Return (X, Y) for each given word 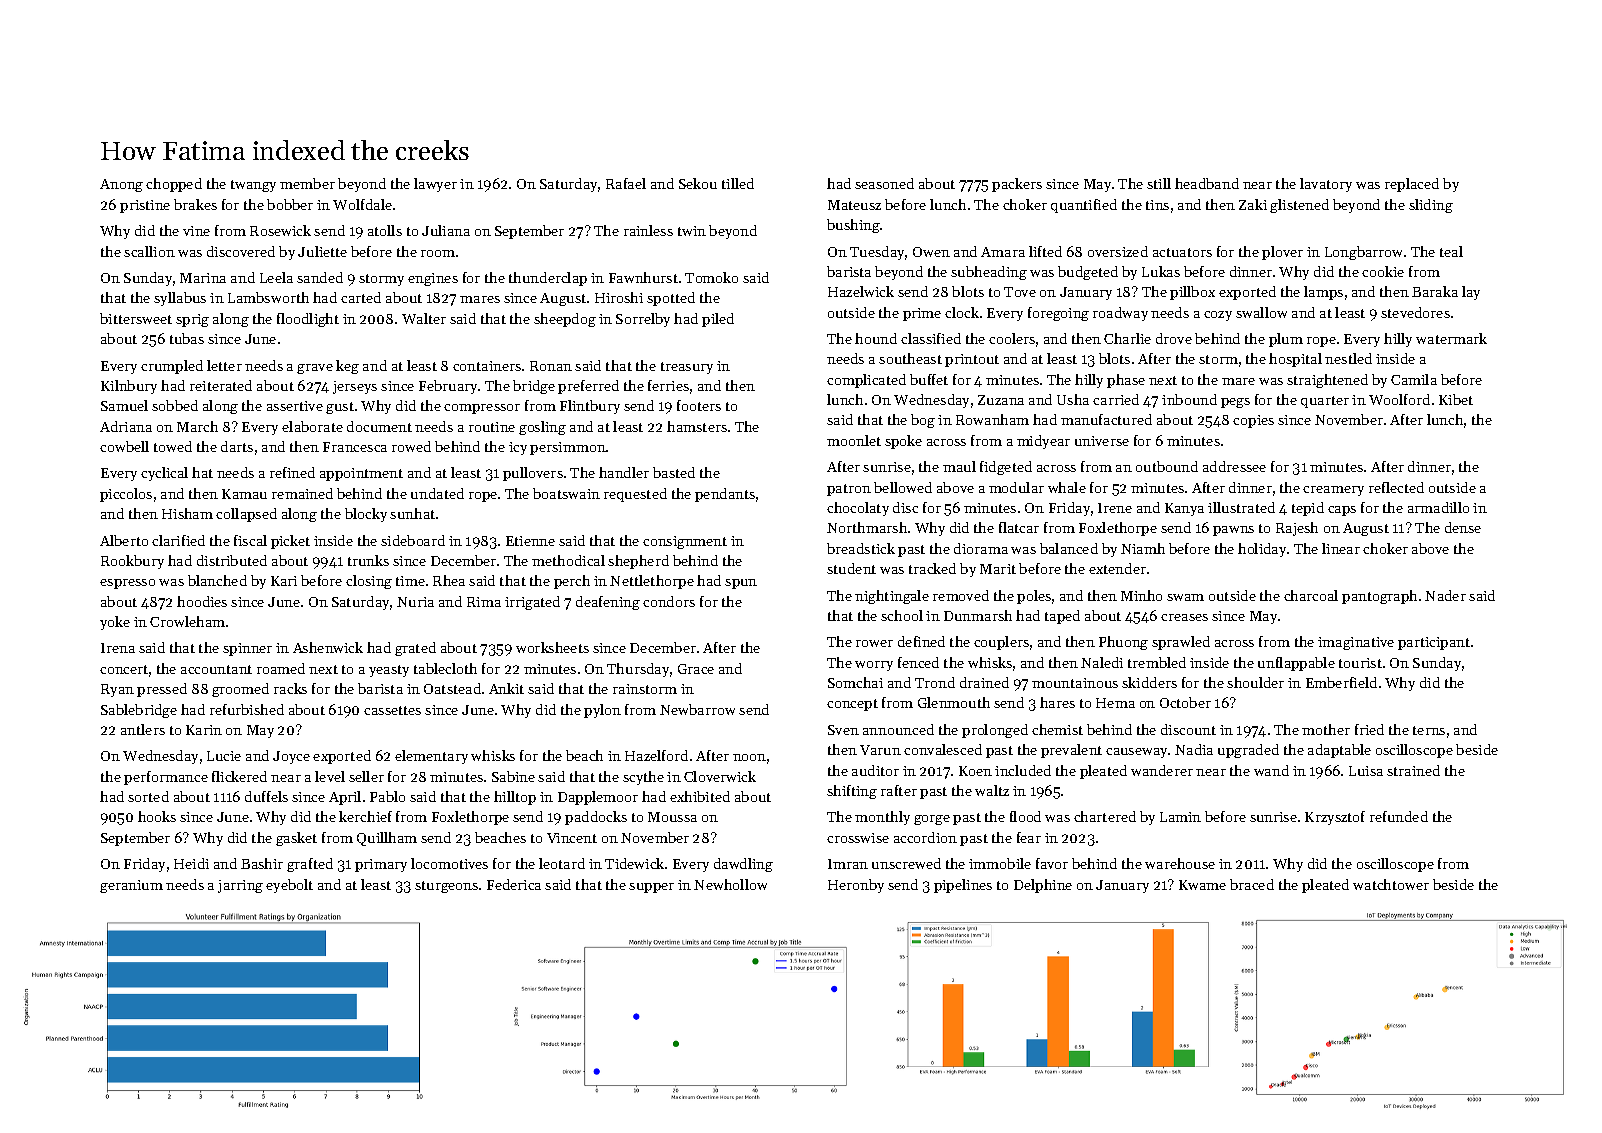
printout (972, 360)
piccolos (126, 495)
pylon (602, 711)
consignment (685, 542)
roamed (281, 668)
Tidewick (634, 863)
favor (1052, 863)
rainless (648, 230)
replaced (1412, 185)
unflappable (1296, 664)
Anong (121, 185)
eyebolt (289, 886)
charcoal (1311, 595)
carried (1116, 399)
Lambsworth (268, 297)
